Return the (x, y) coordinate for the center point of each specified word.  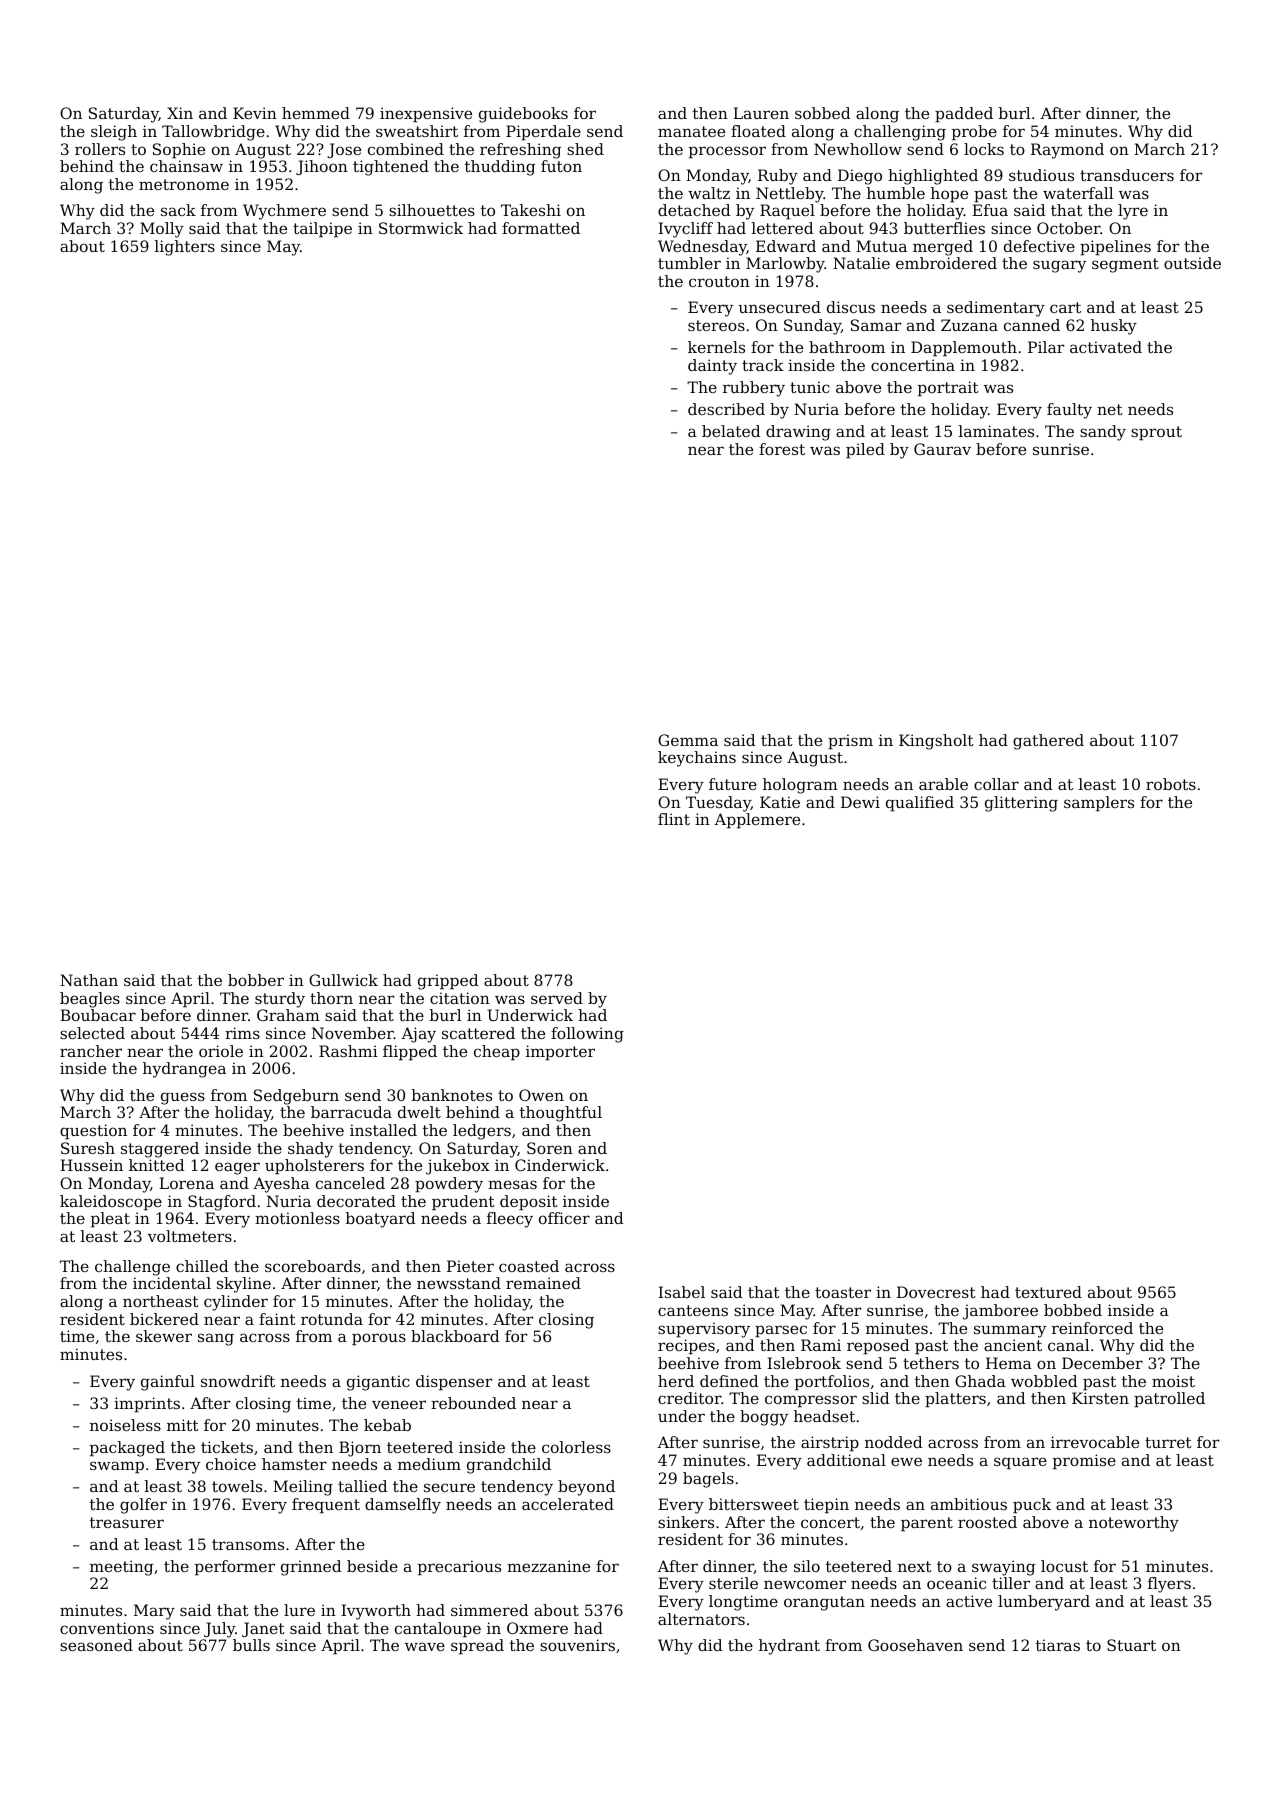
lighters (185, 248)
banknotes (452, 1095)
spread (477, 1647)
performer (235, 1568)
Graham (288, 1015)
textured (1048, 1292)
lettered (782, 228)
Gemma (688, 740)
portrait (948, 389)
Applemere (757, 821)
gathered (1048, 742)
